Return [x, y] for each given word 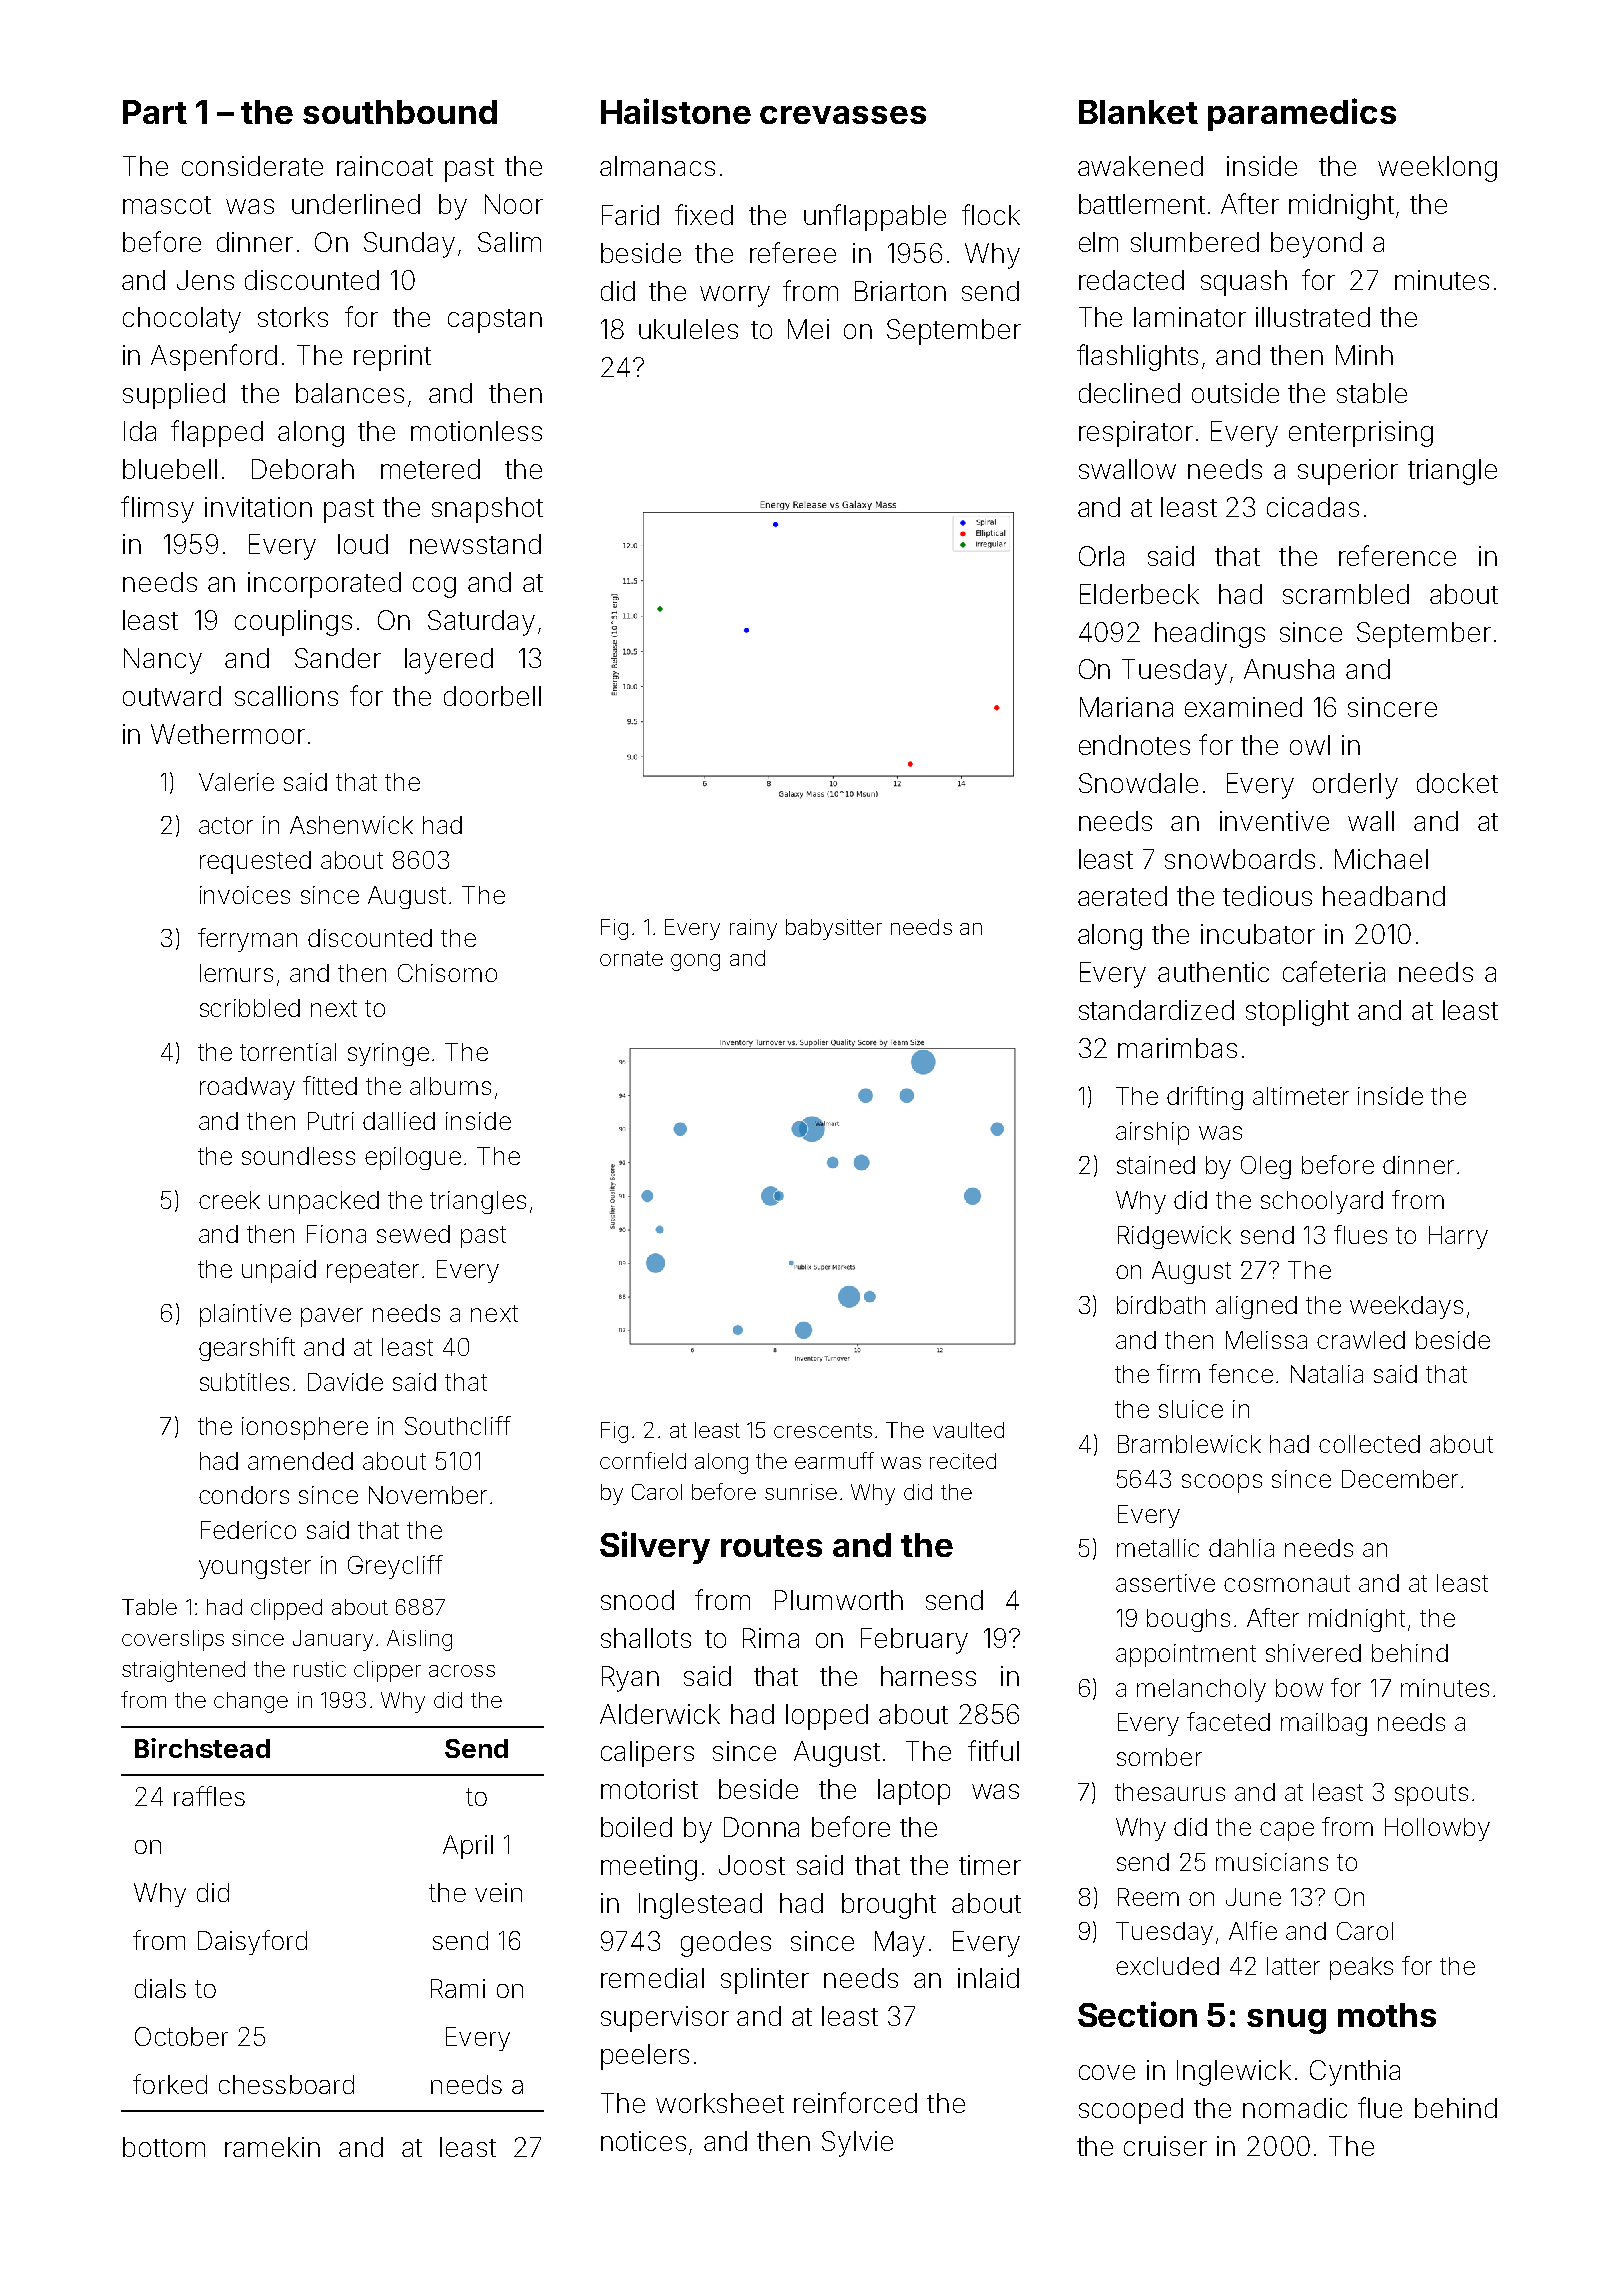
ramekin [272, 2147]
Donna [761, 1827]
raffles [209, 1796]
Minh [1364, 355]
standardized [1156, 1010]
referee [793, 252]
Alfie [1253, 1930]
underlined [356, 204]
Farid [630, 215]
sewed [413, 1234]
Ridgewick [1174, 1237]
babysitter [834, 929]
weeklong [1437, 169]
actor [226, 825]
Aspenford [214, 357]
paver [332, 1317]
